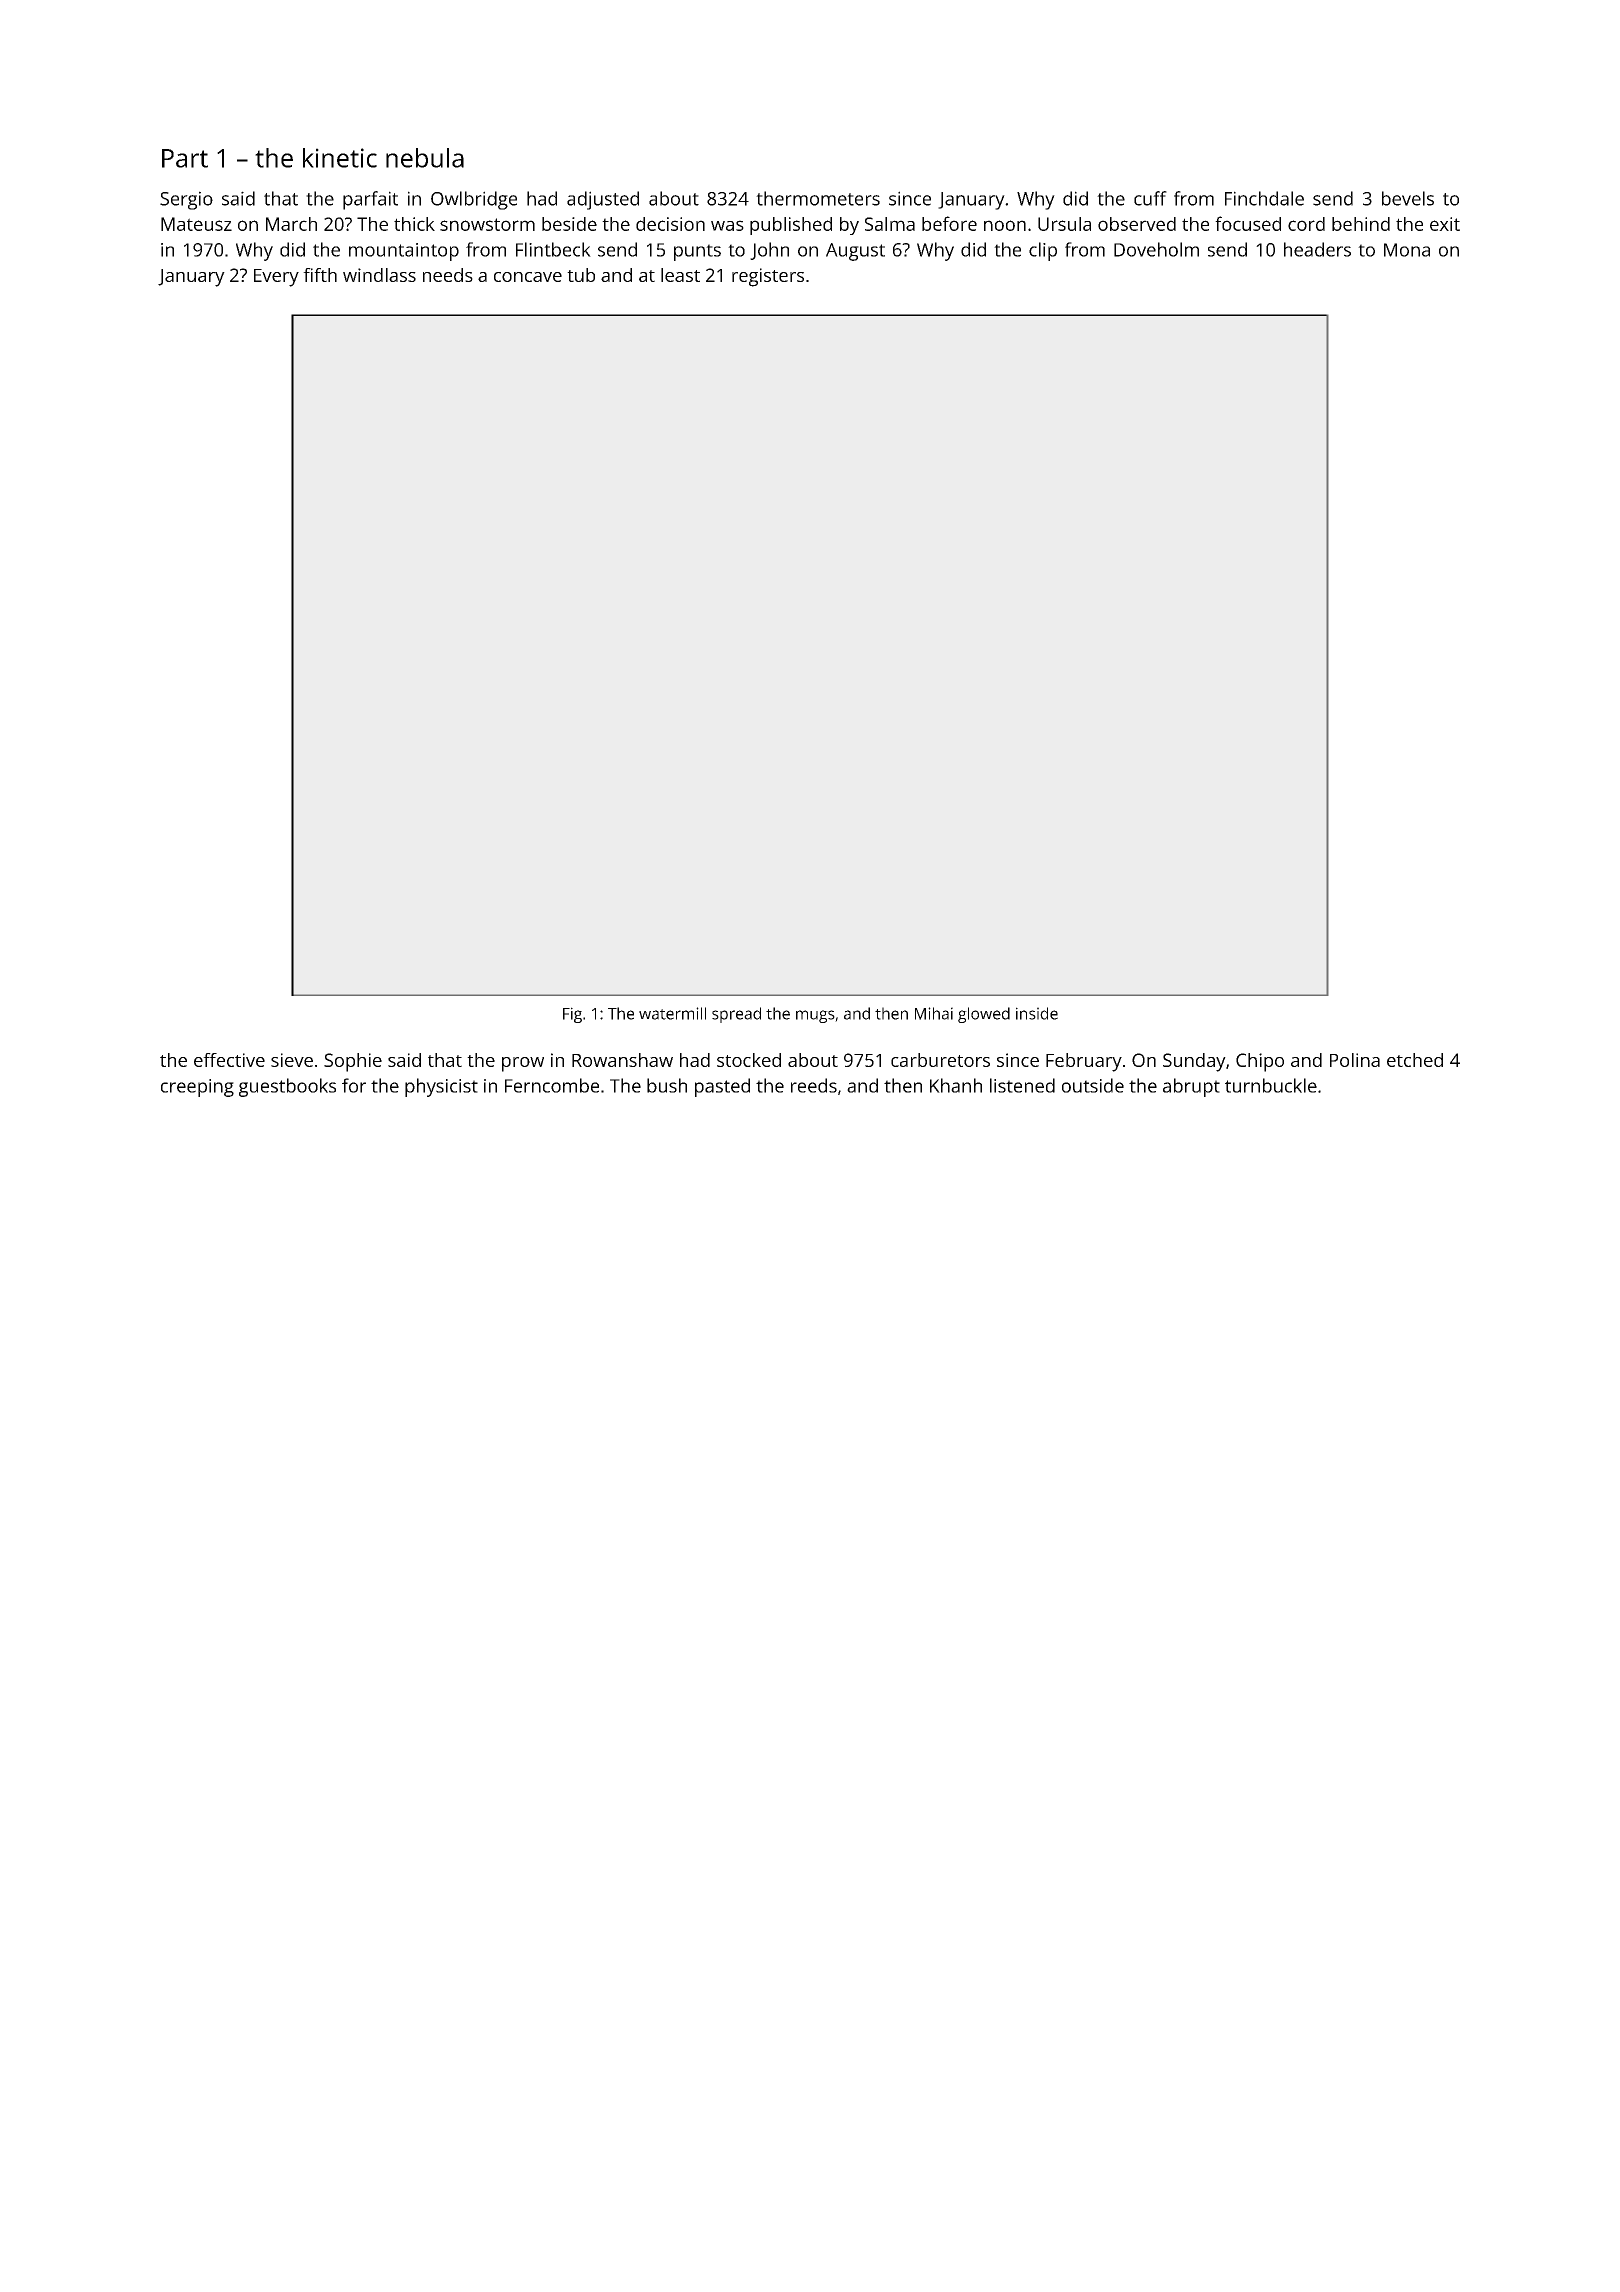 The height and width of the image is (2292, 1620). Describe the element at coordinates (672, 1013) in the image. I see `watermill` at that location.
